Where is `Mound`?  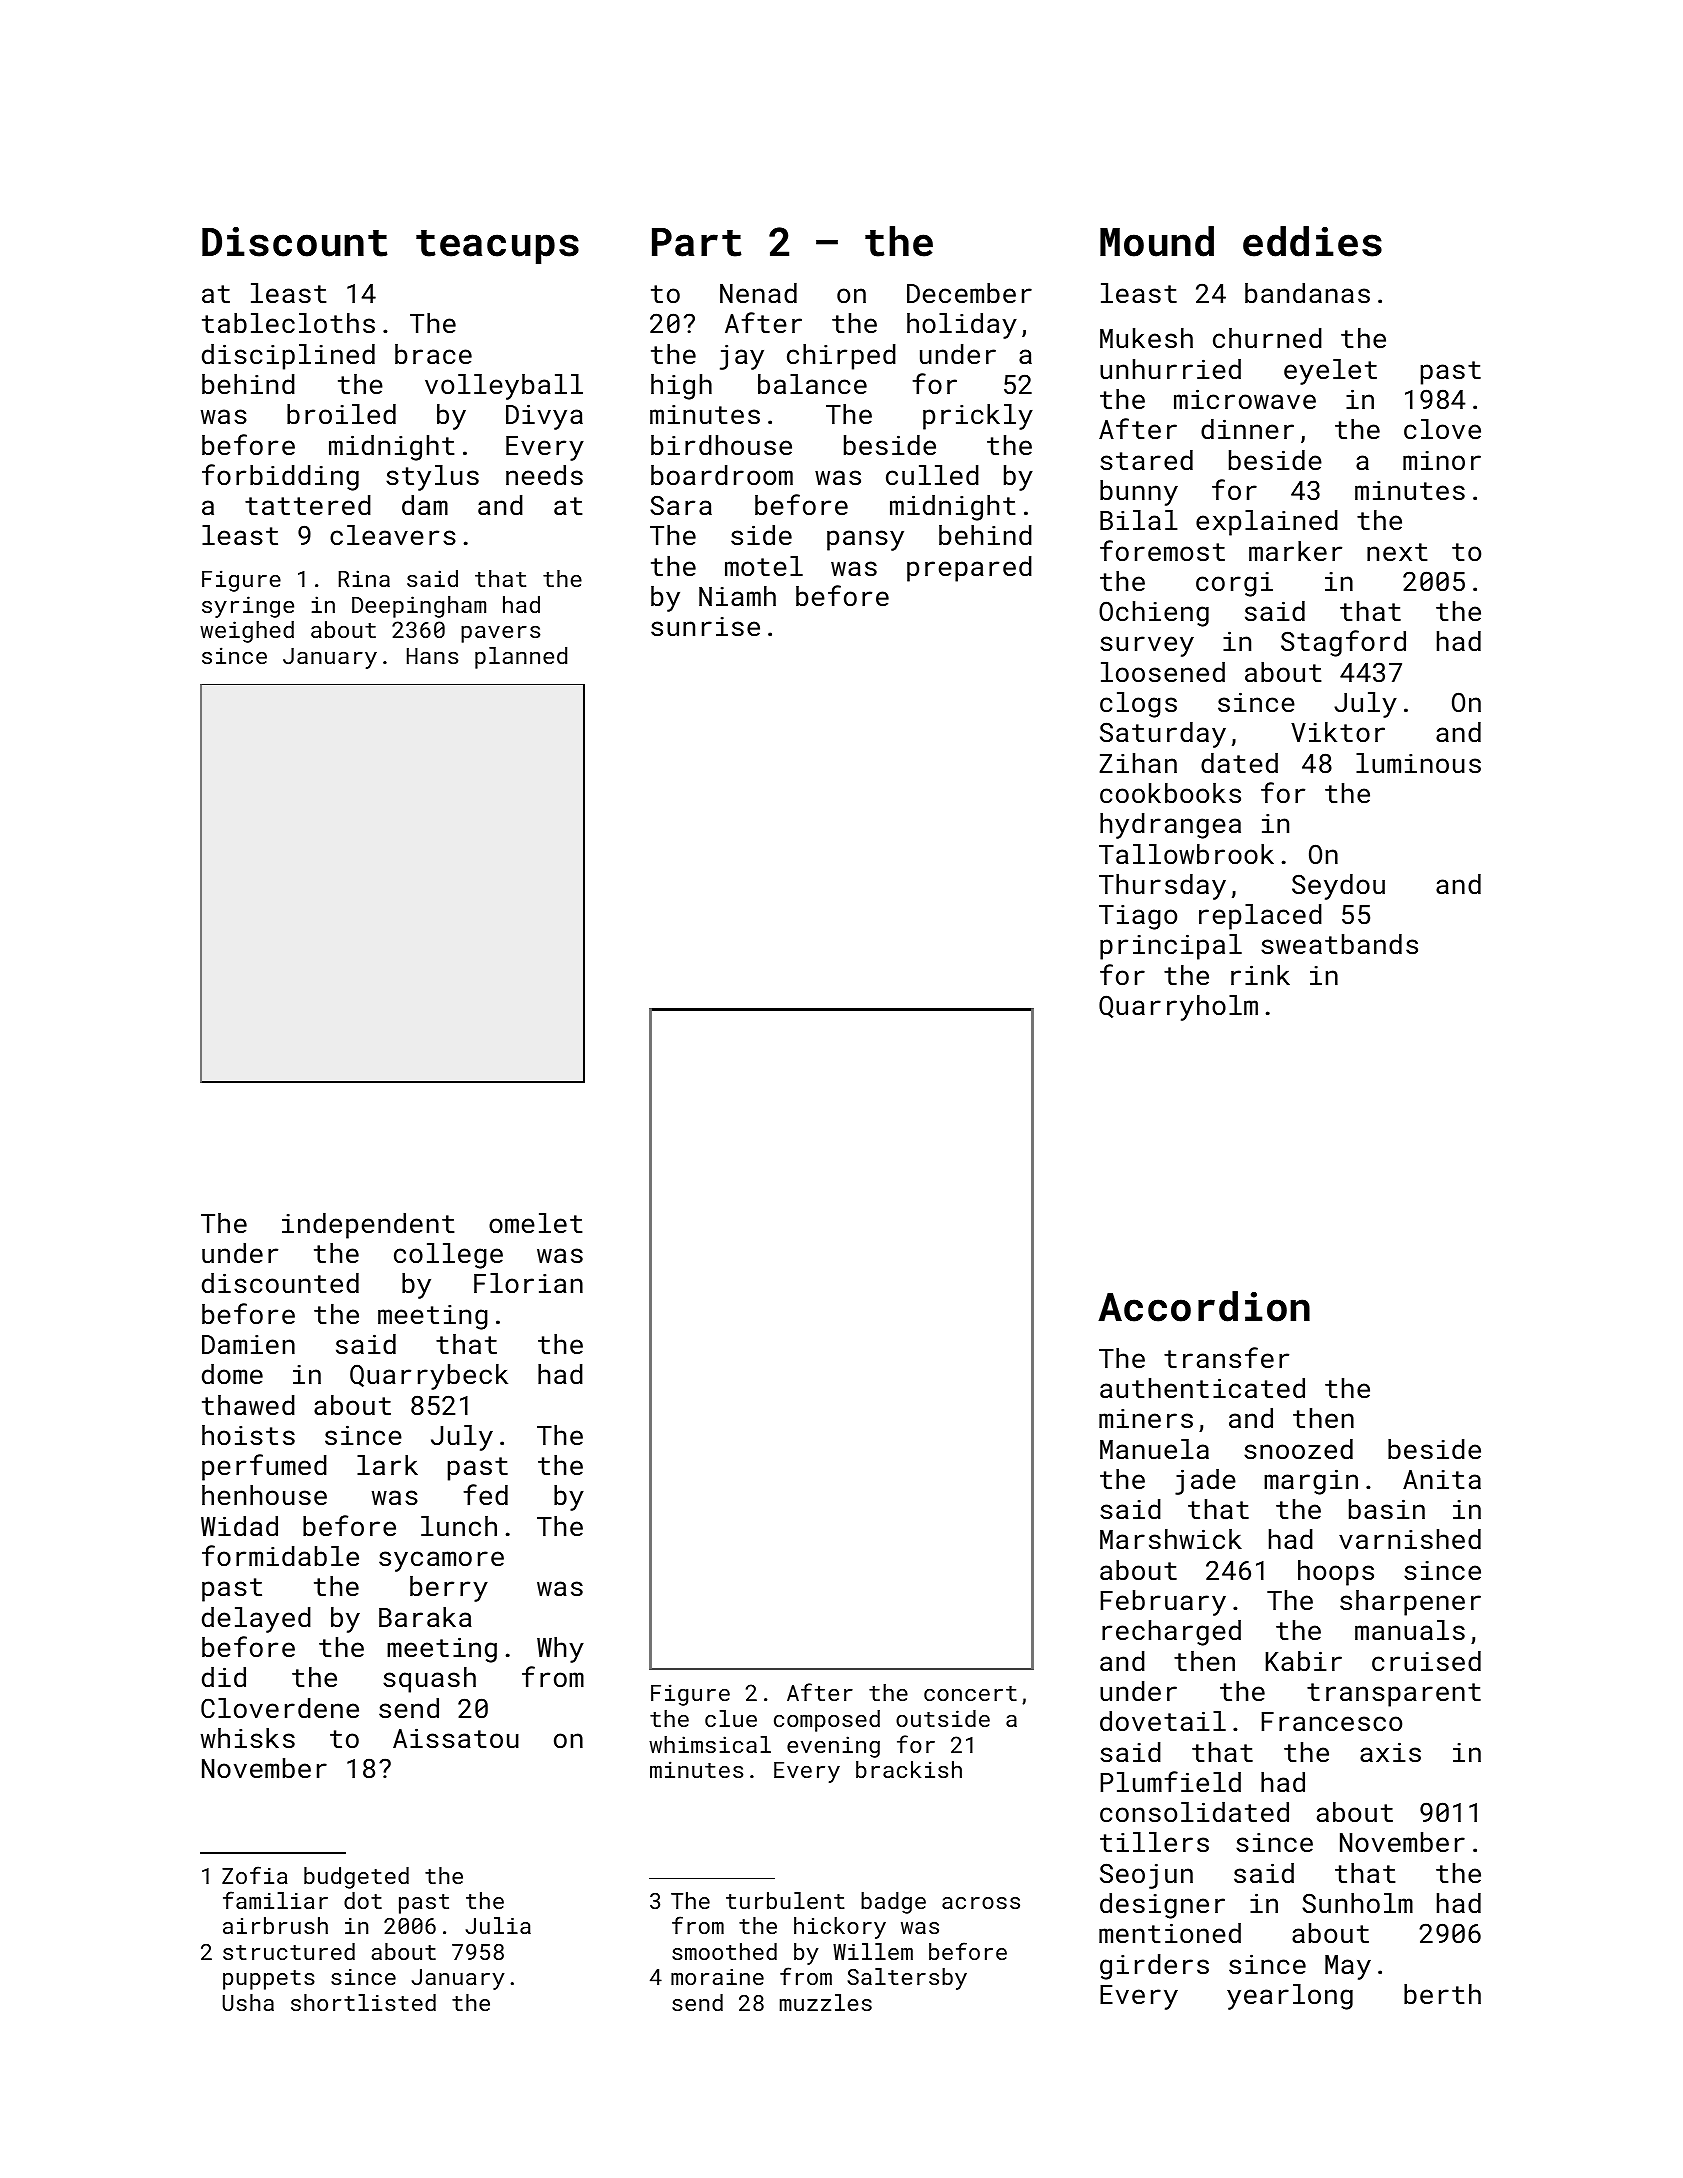 Mound is located at coordinates (1157, 241).
